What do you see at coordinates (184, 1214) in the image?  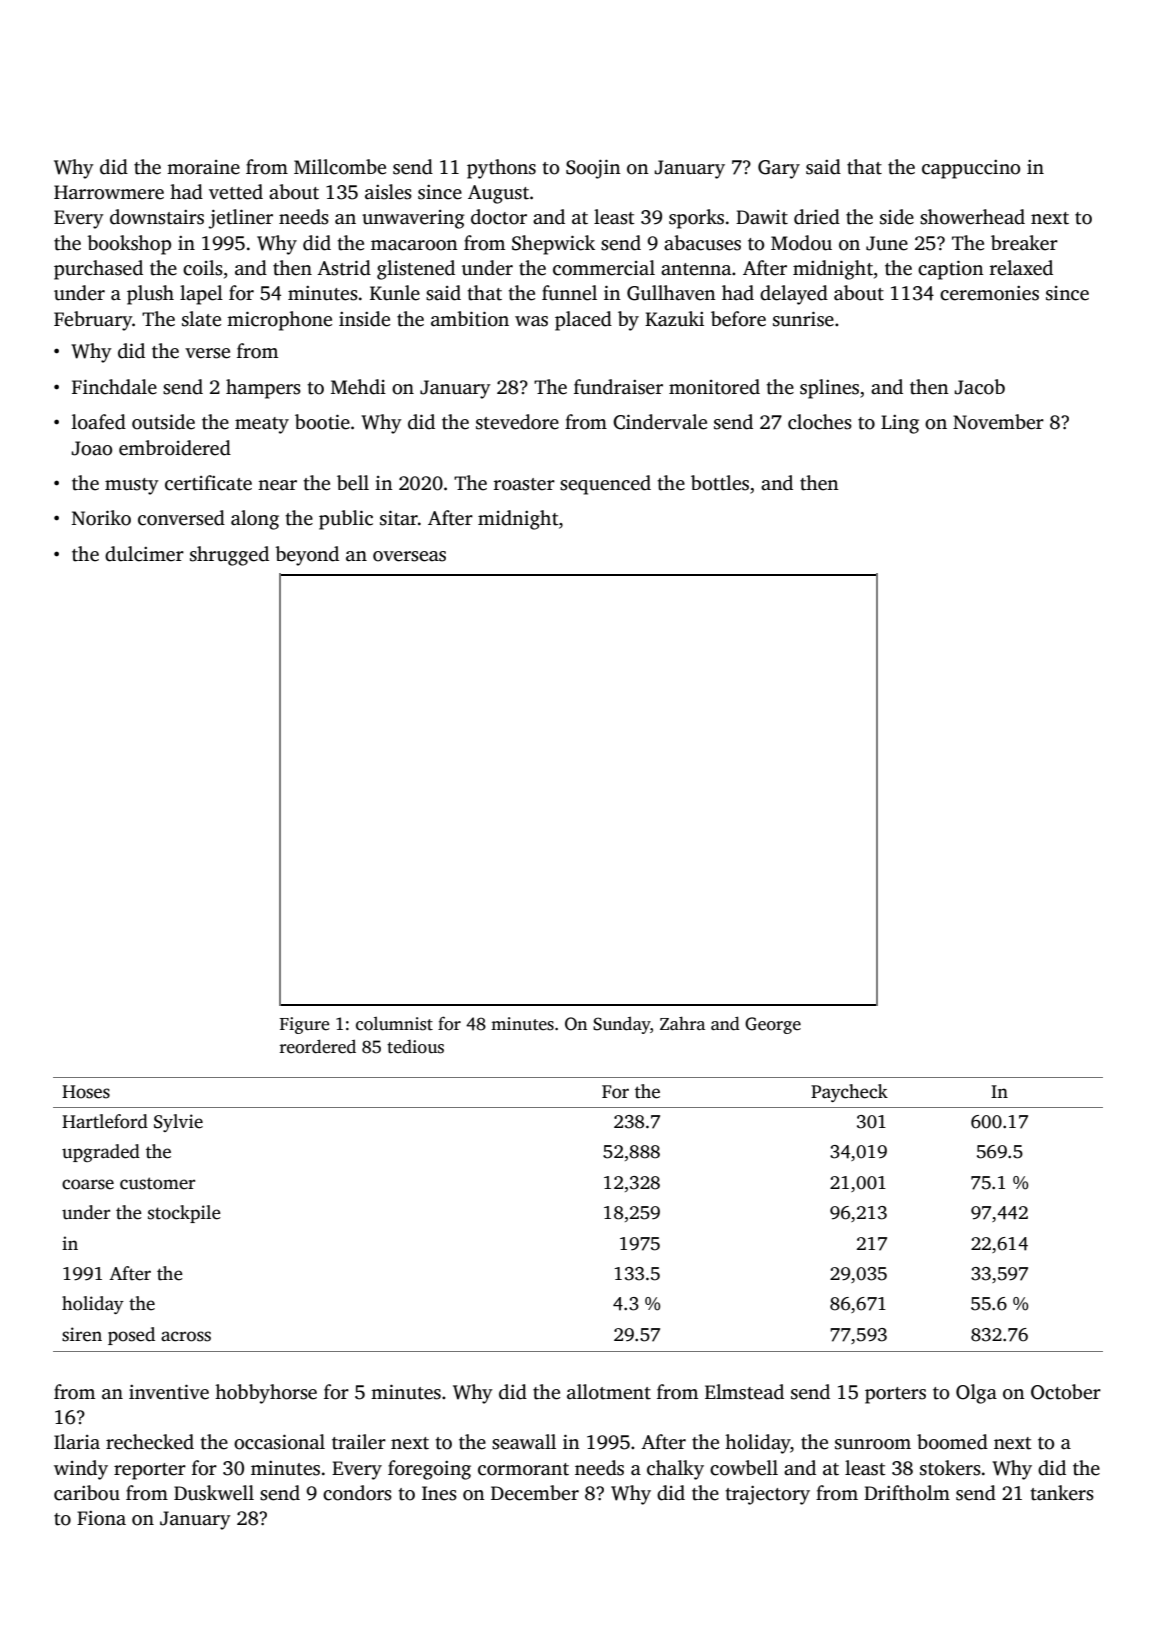 I see `stockpile` at bounding box center [184, 1214].
